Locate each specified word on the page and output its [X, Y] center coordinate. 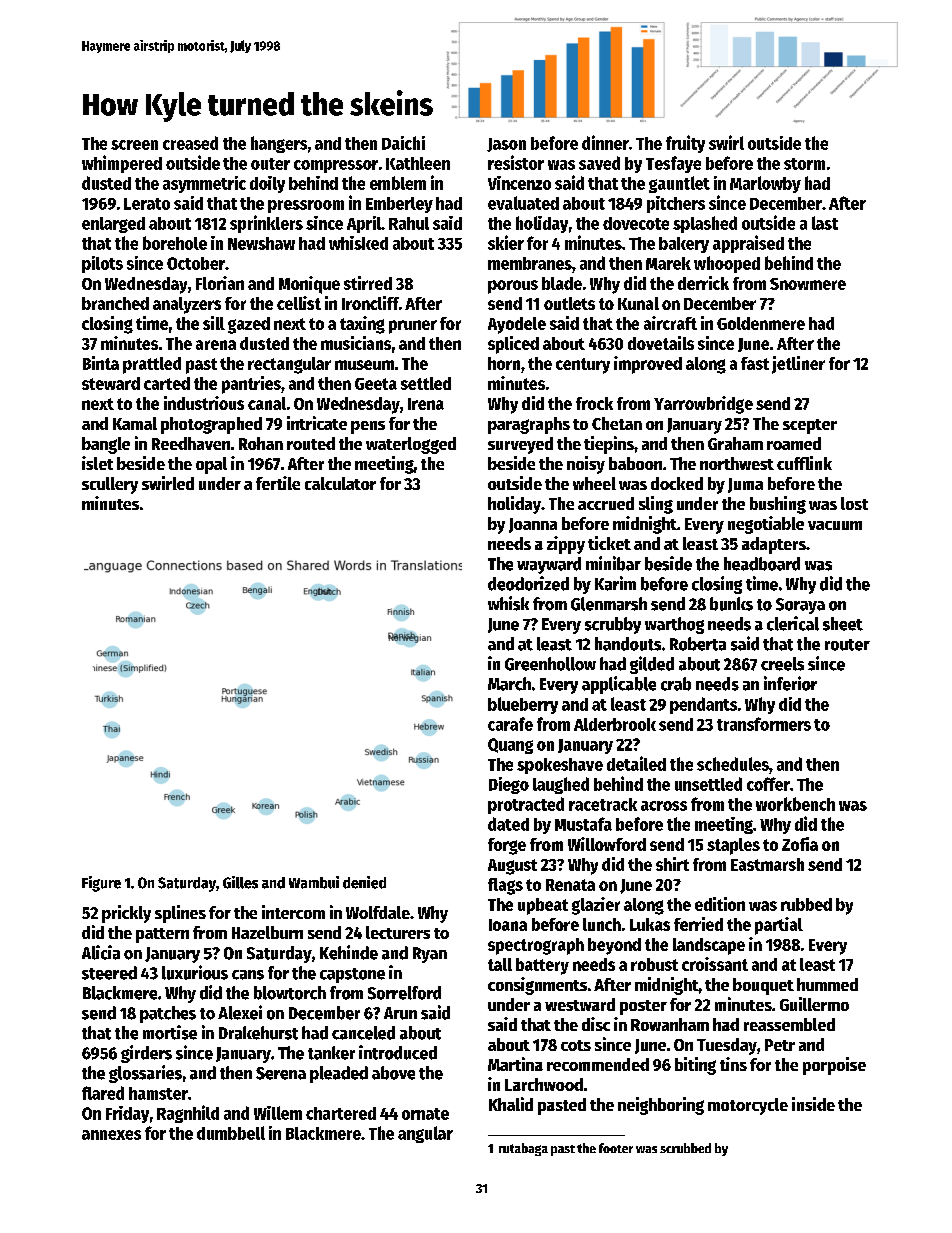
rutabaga [523, 1149]
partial [779, 926]
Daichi [403, 143]
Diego [509, 785]
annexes [111, 1135]
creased [190, 143]
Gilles [240, 882]
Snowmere [808, 284]
